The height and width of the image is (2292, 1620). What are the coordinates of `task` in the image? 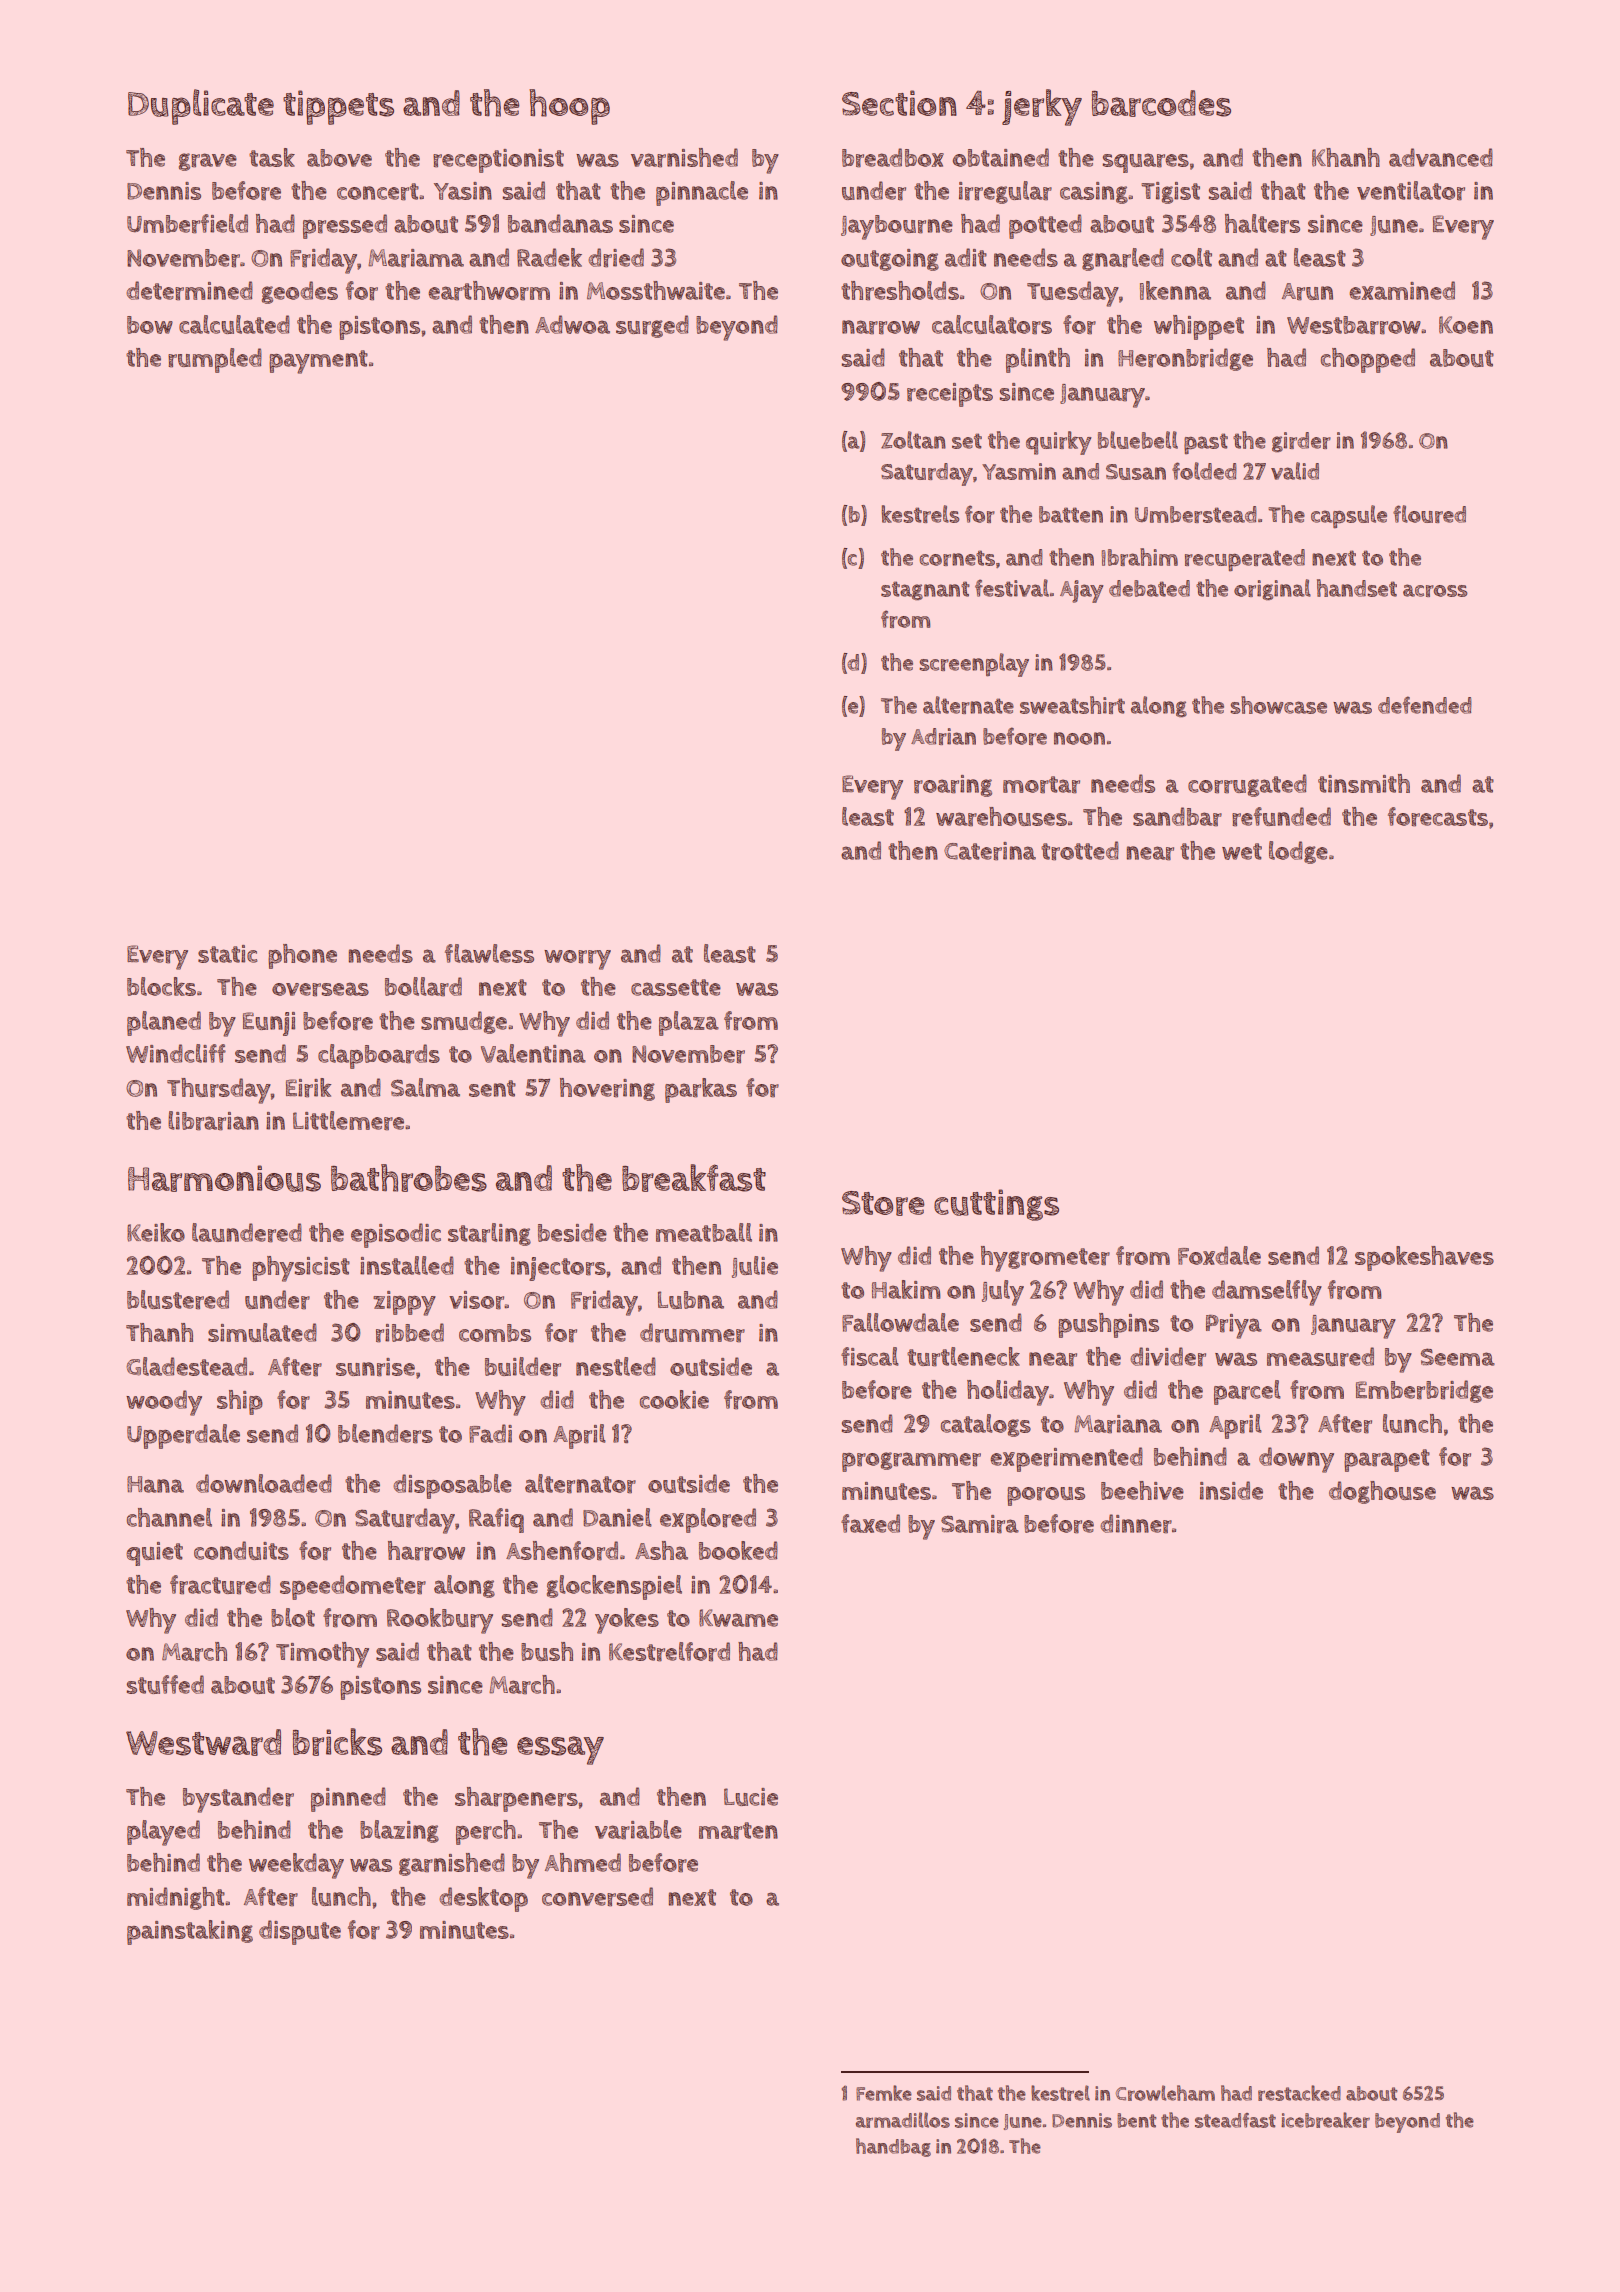 It's located at (272, 157).
